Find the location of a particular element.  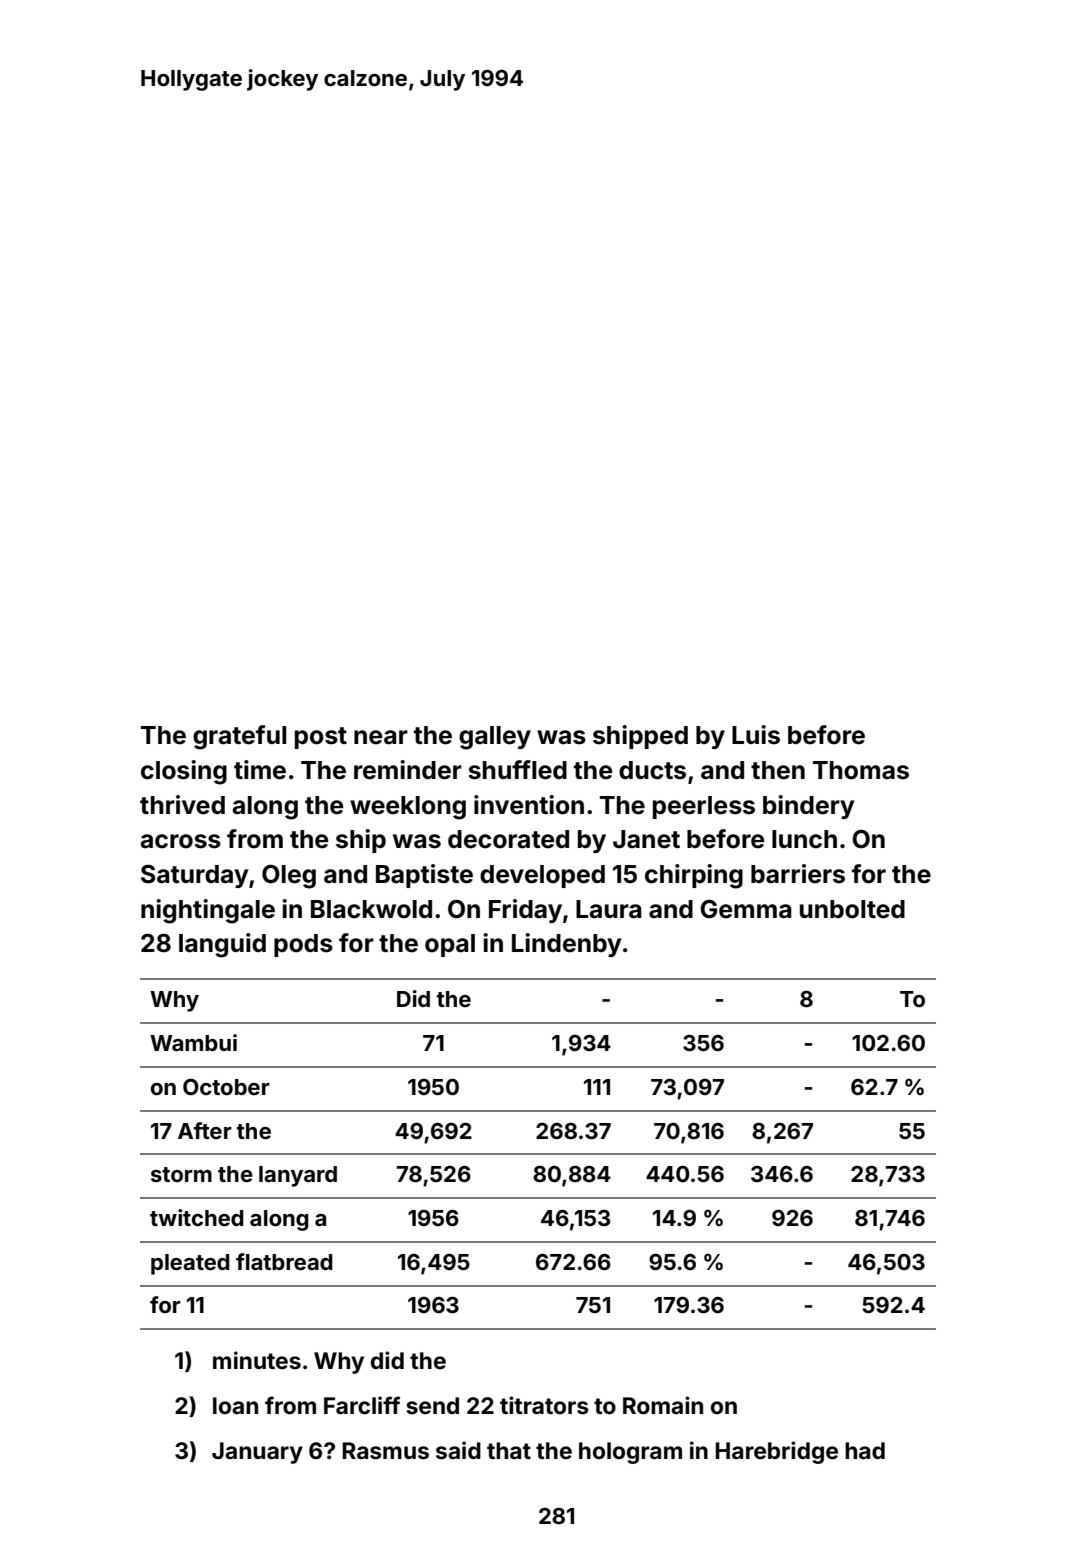

ducts is located at coordinates (652, 770).
